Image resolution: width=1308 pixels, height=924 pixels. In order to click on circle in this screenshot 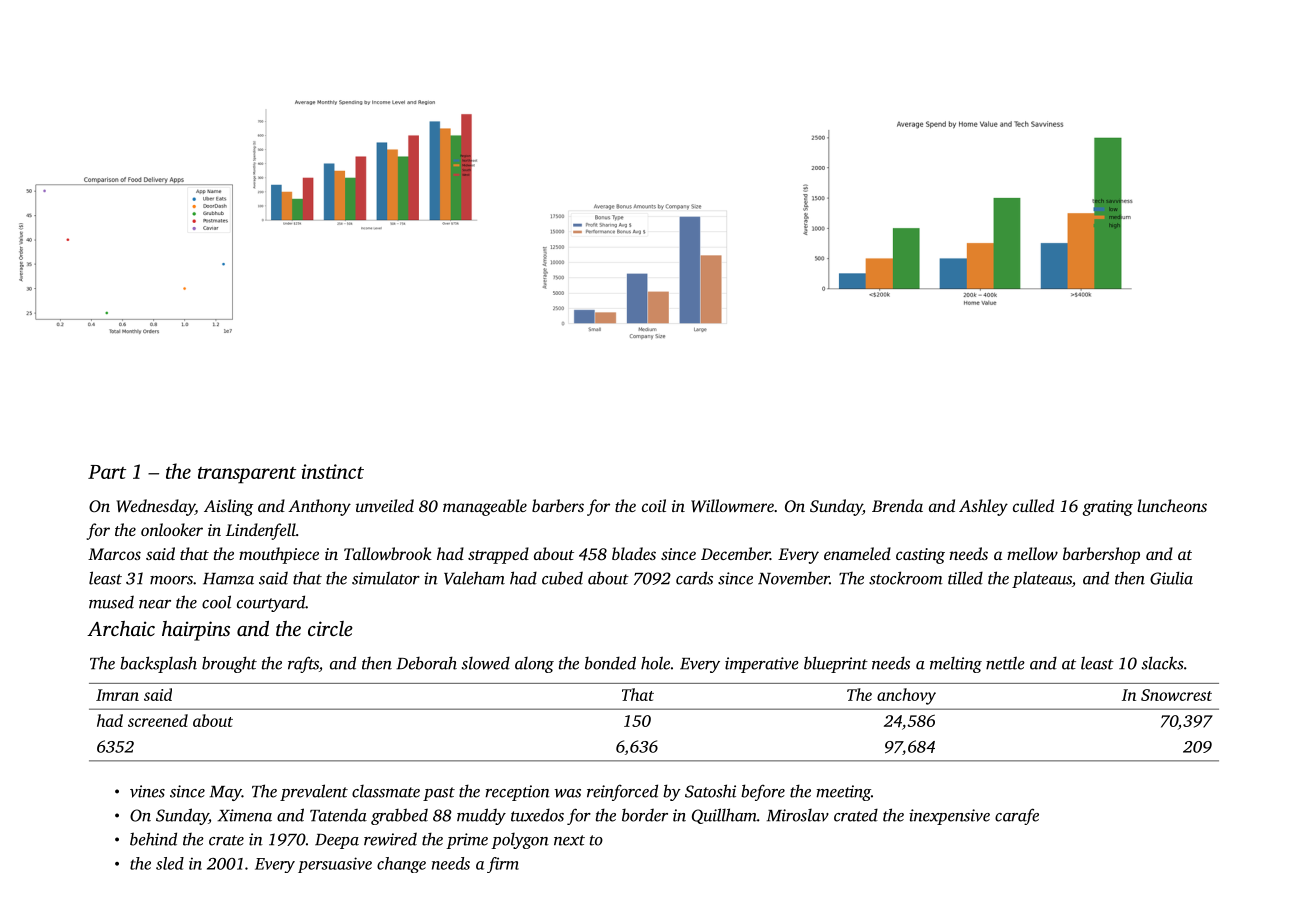, I will do `click(330, 628)`.
